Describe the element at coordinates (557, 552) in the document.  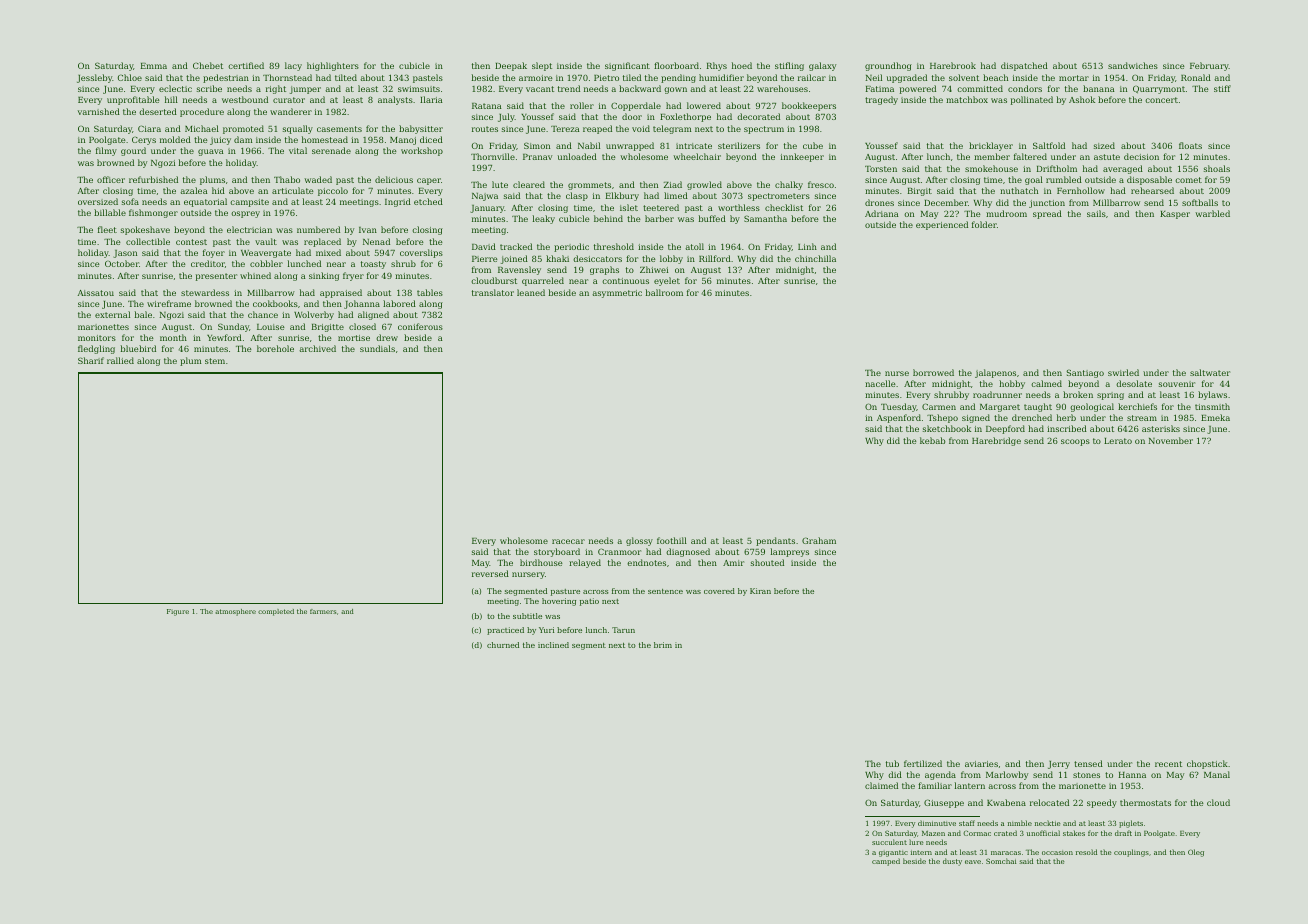
I see `storyboard` at that location.
